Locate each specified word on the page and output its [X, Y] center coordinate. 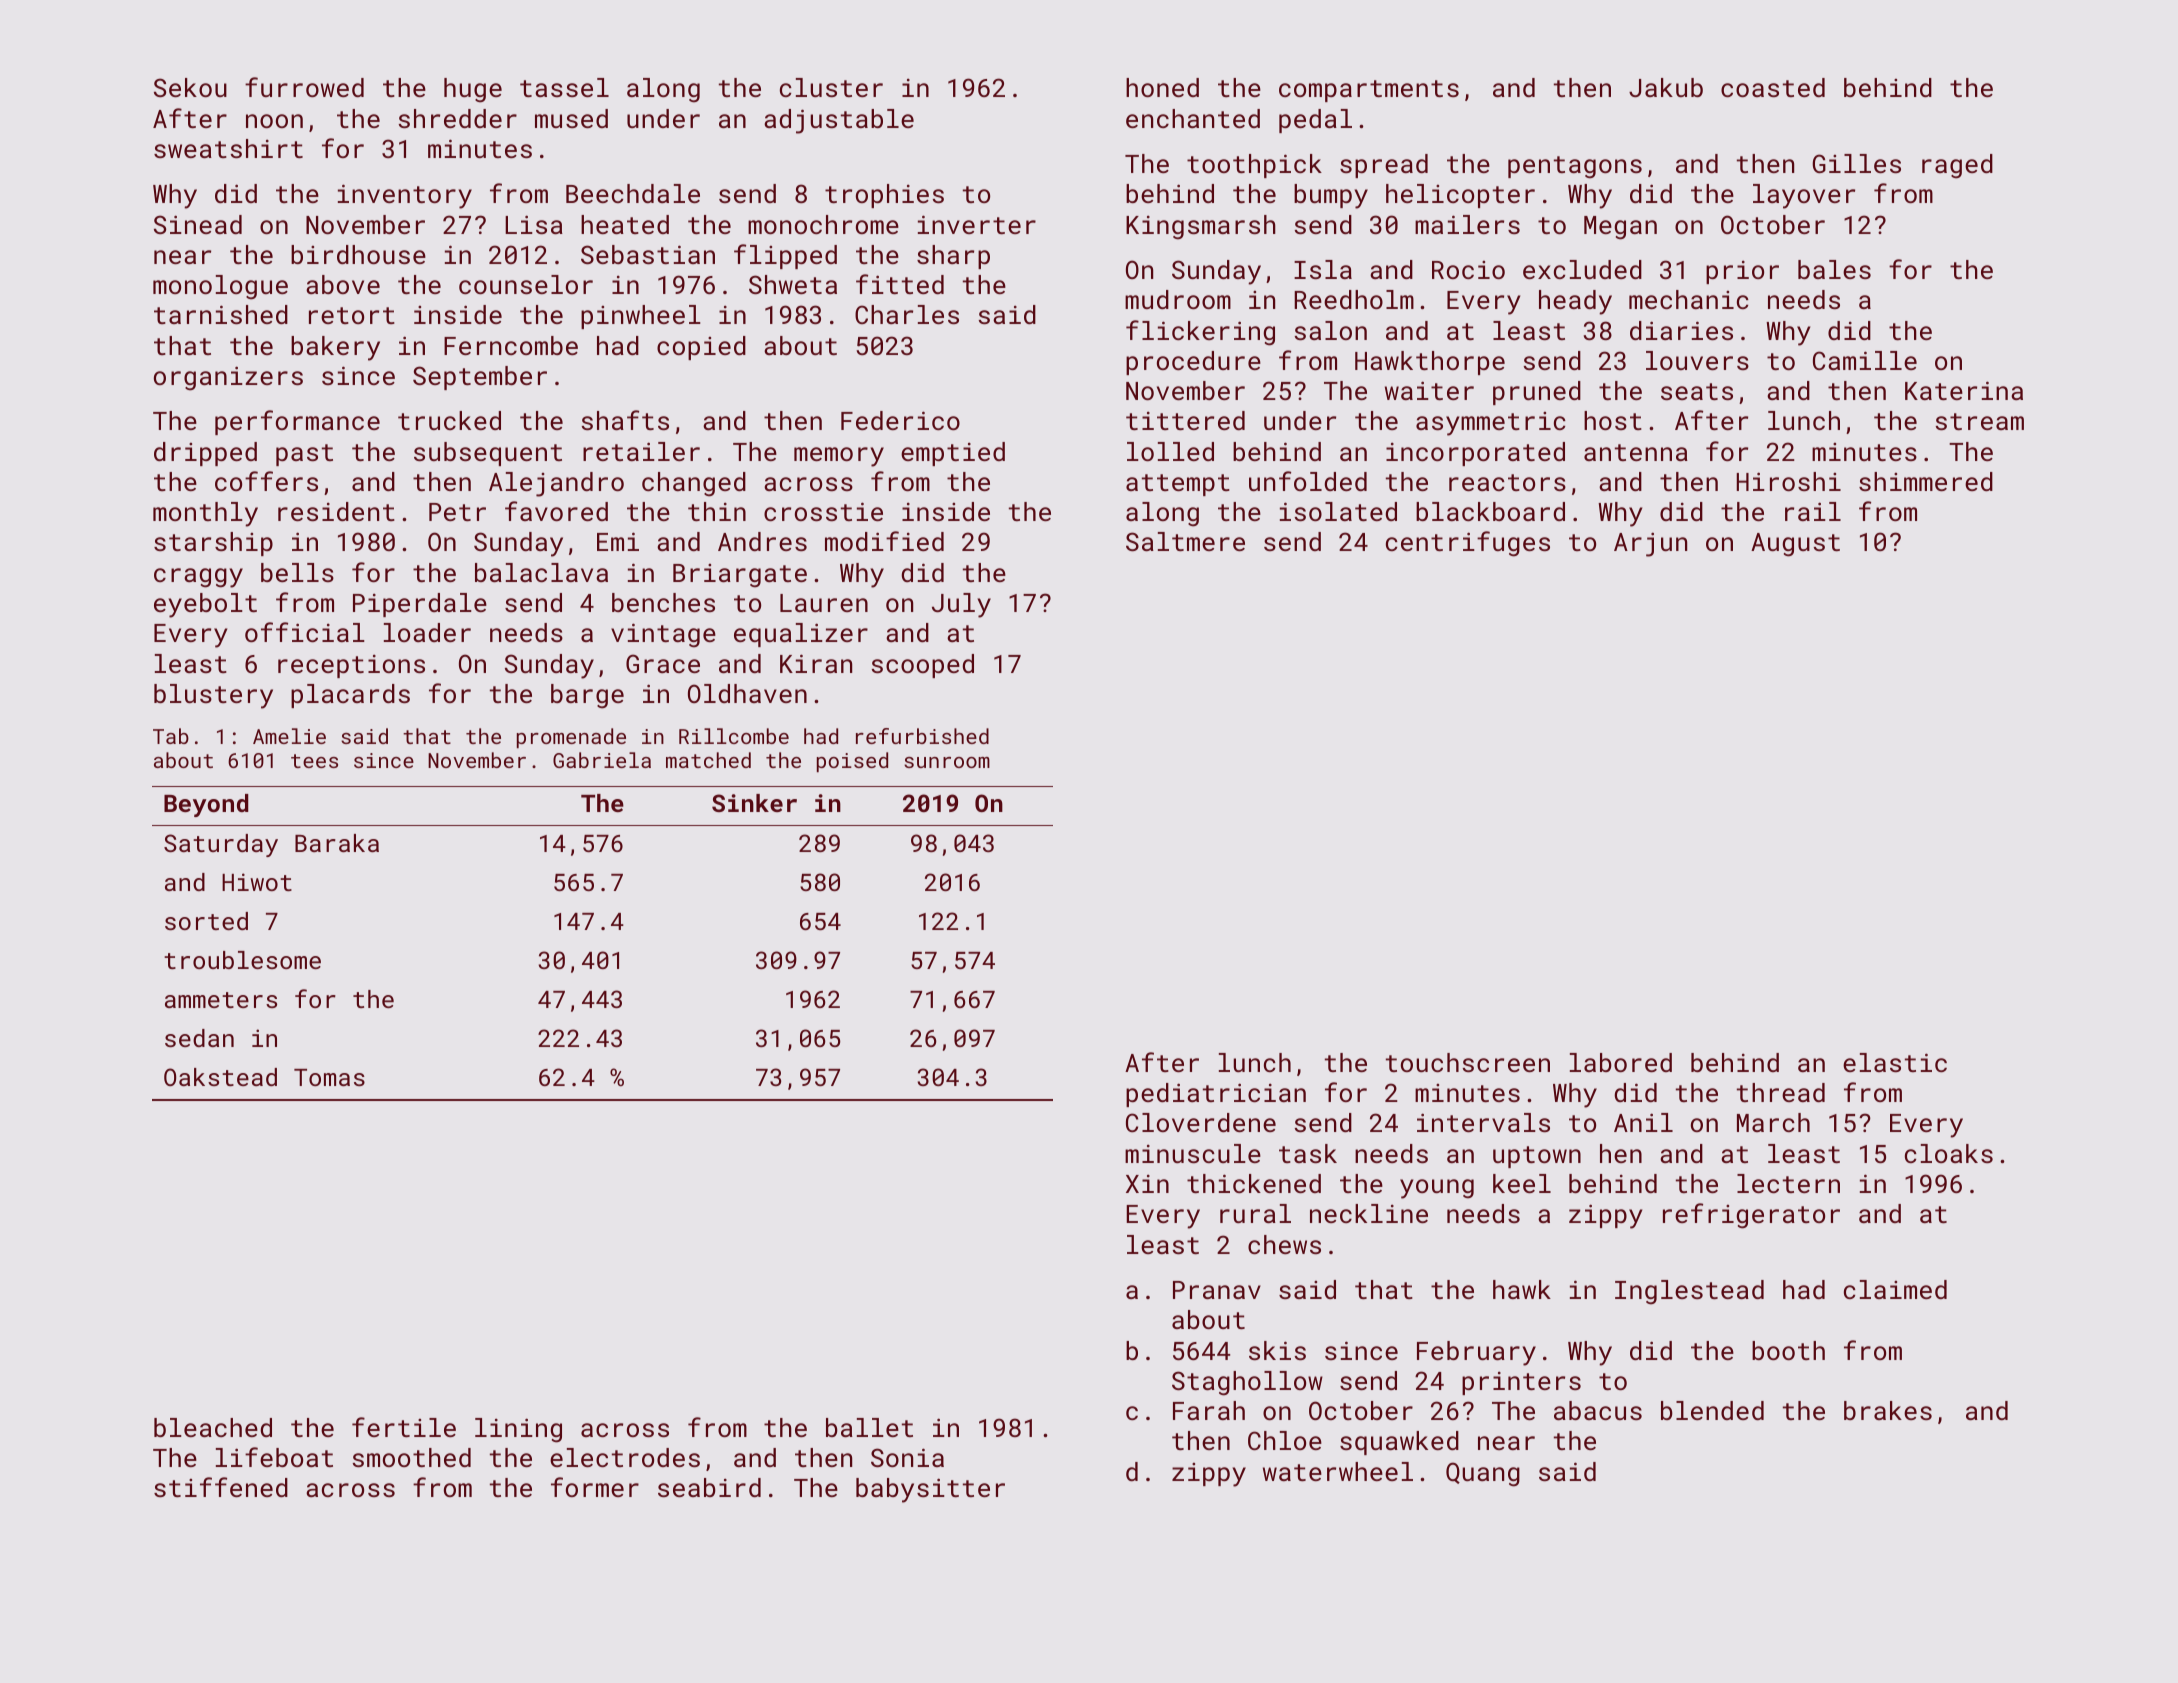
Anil [1643, 1122]
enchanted [1193, 118]
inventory [405, 196]
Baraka [337, 843]
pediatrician [1216, 1095]
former [595, 1487]
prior [1742, 272]
